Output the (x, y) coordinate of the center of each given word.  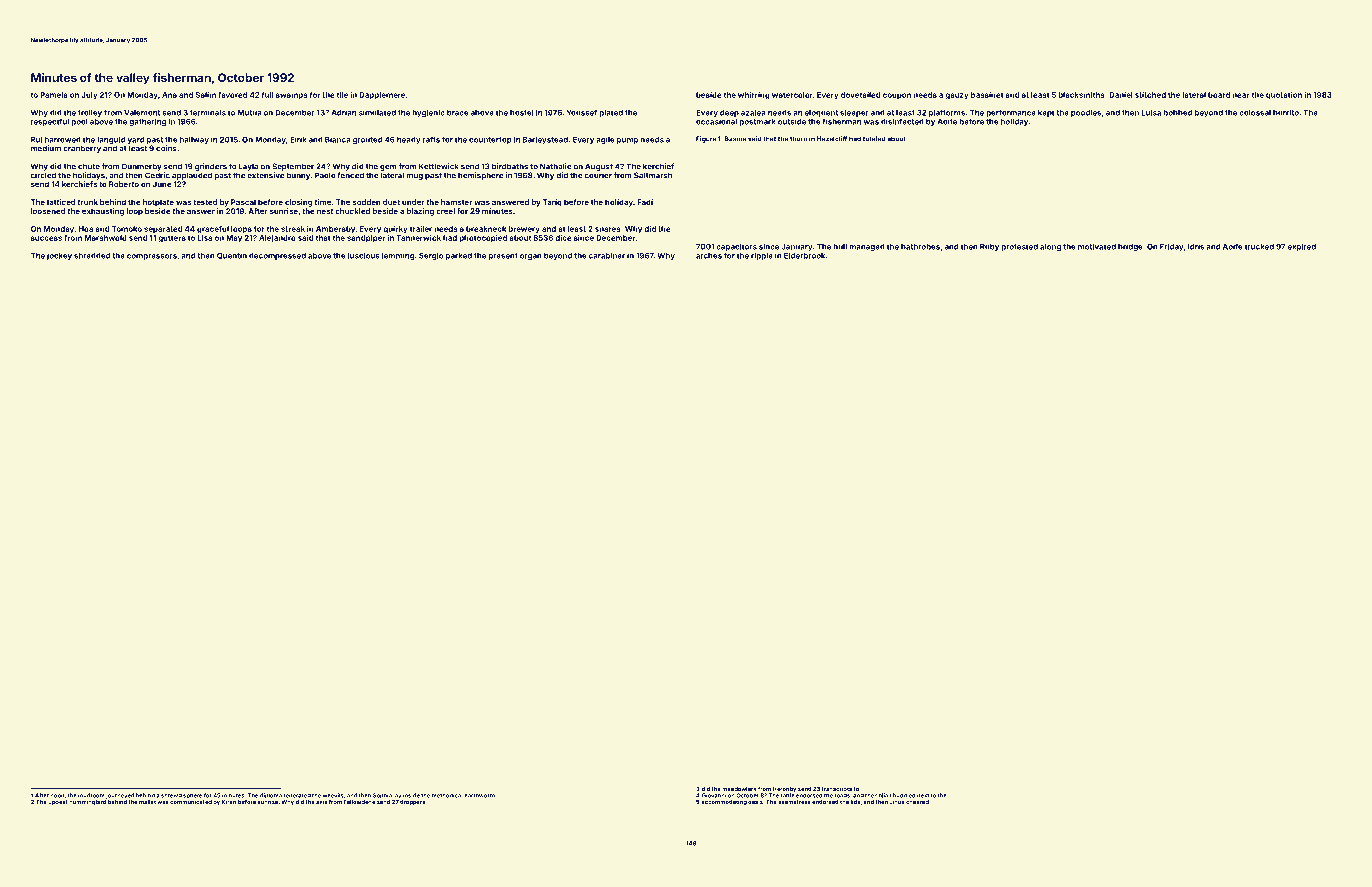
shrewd (171, 795)
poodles (1086, 113)
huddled (904, 795)
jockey (59, 256)
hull (840, 247)
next (923, 796)
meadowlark (739, 789)
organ (531, 257)
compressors (152, 257)
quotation (1284, 96)
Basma (735, 139)
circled (43, 175)
